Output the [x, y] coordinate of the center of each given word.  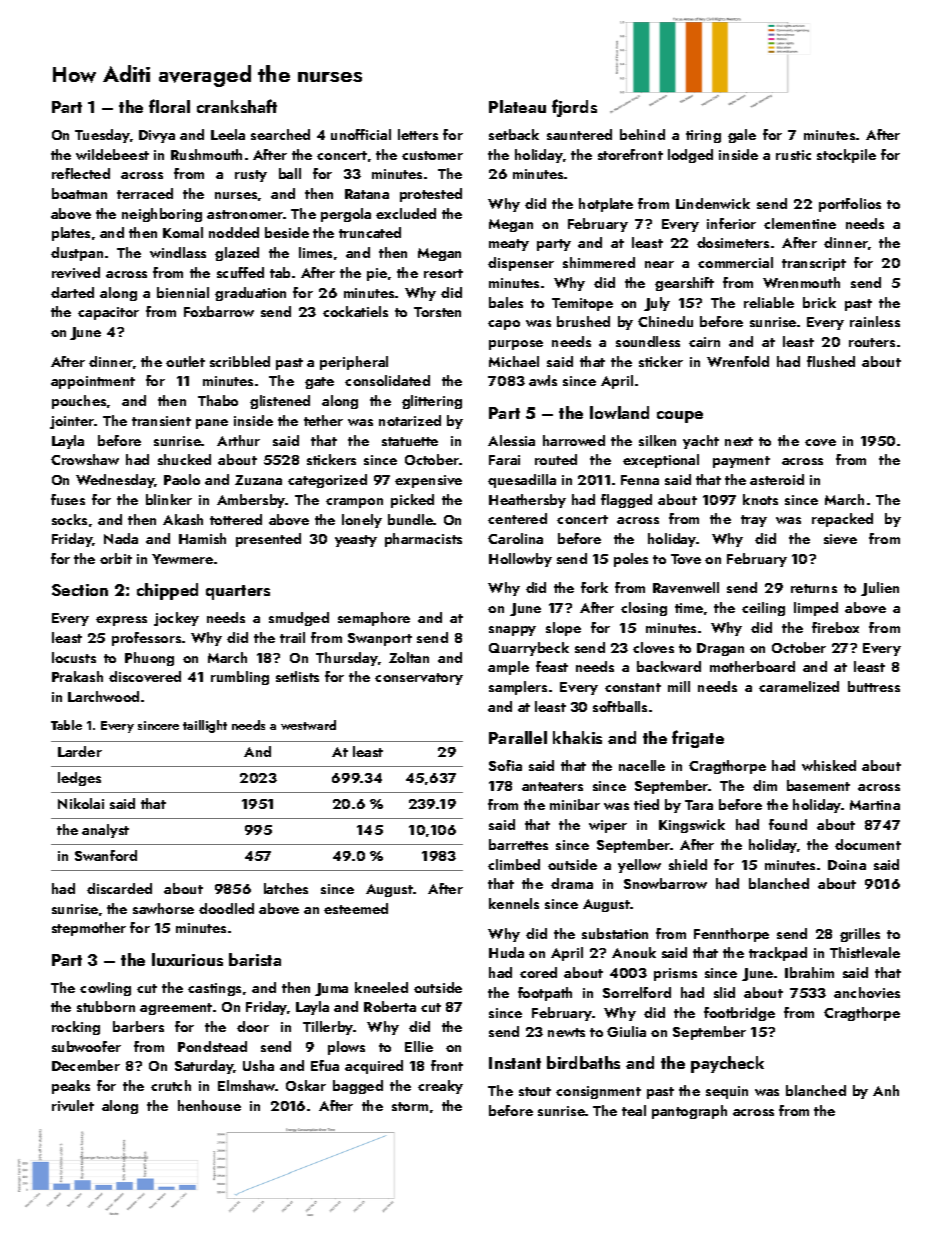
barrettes [518, 844]
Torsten [437, 312]
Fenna [640, 480]
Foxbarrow [219, 311]
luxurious [187, 959]
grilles [860, 935]
